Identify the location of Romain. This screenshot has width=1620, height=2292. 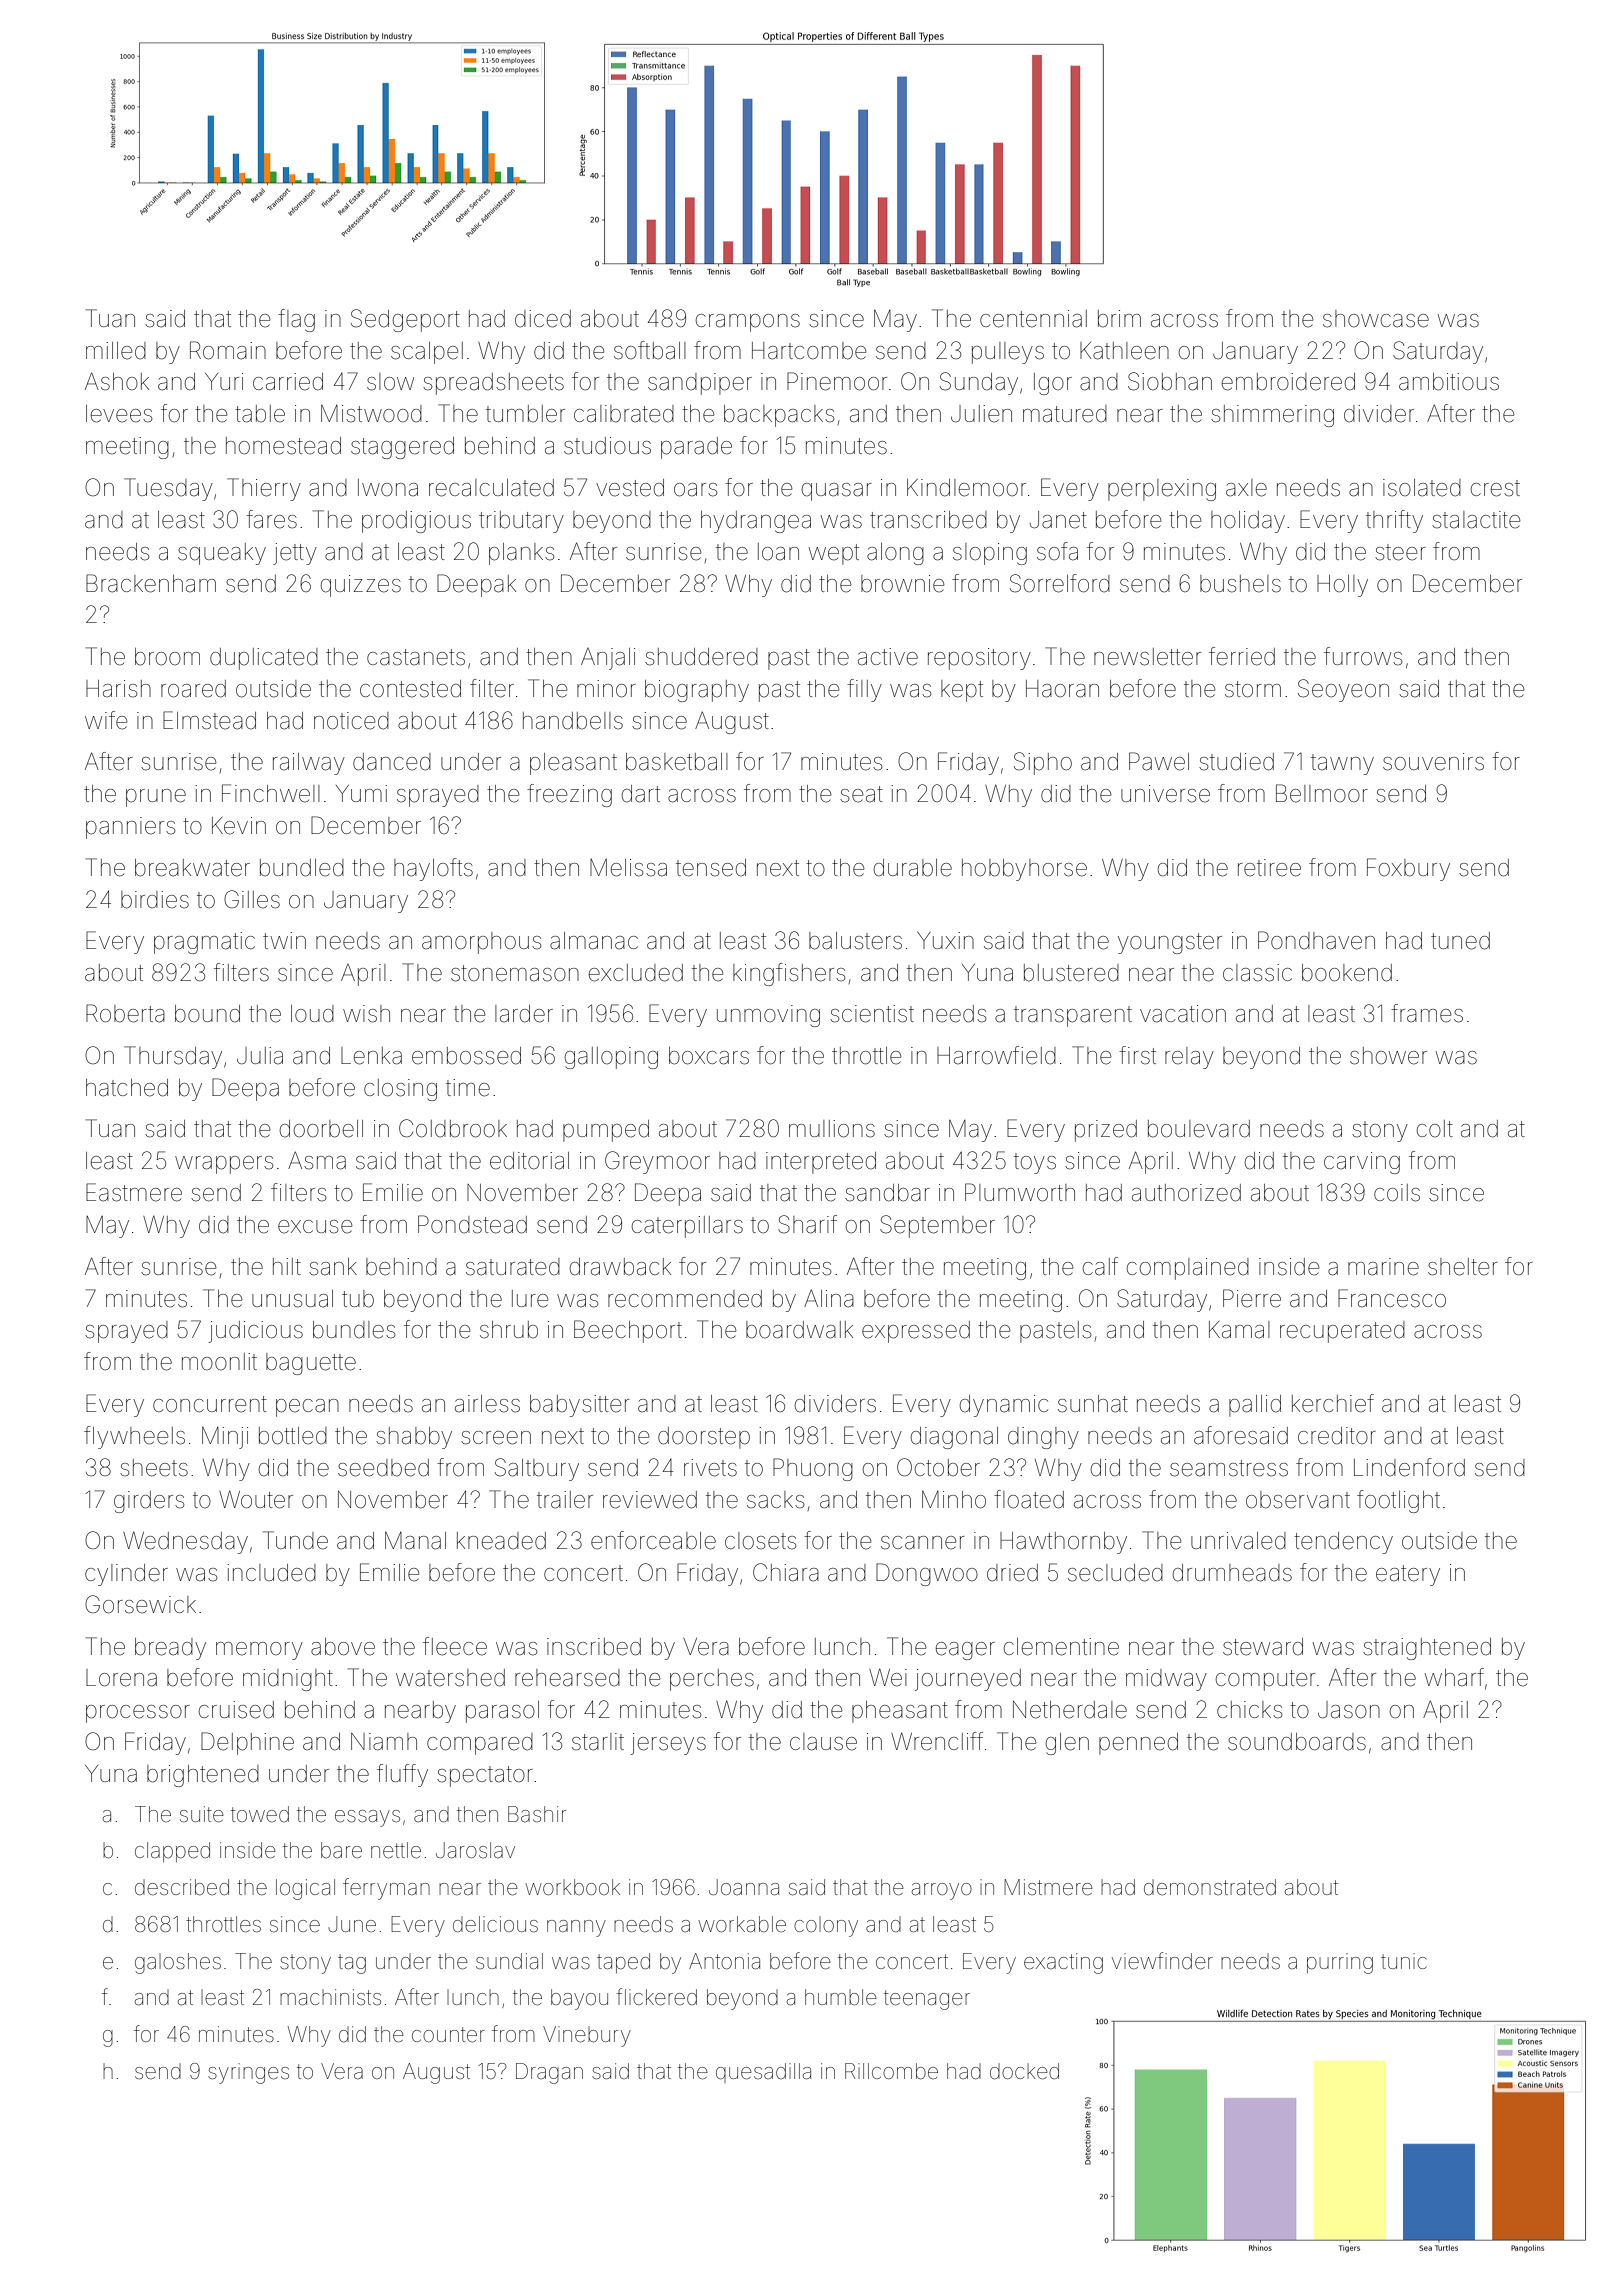
(228, 350).
